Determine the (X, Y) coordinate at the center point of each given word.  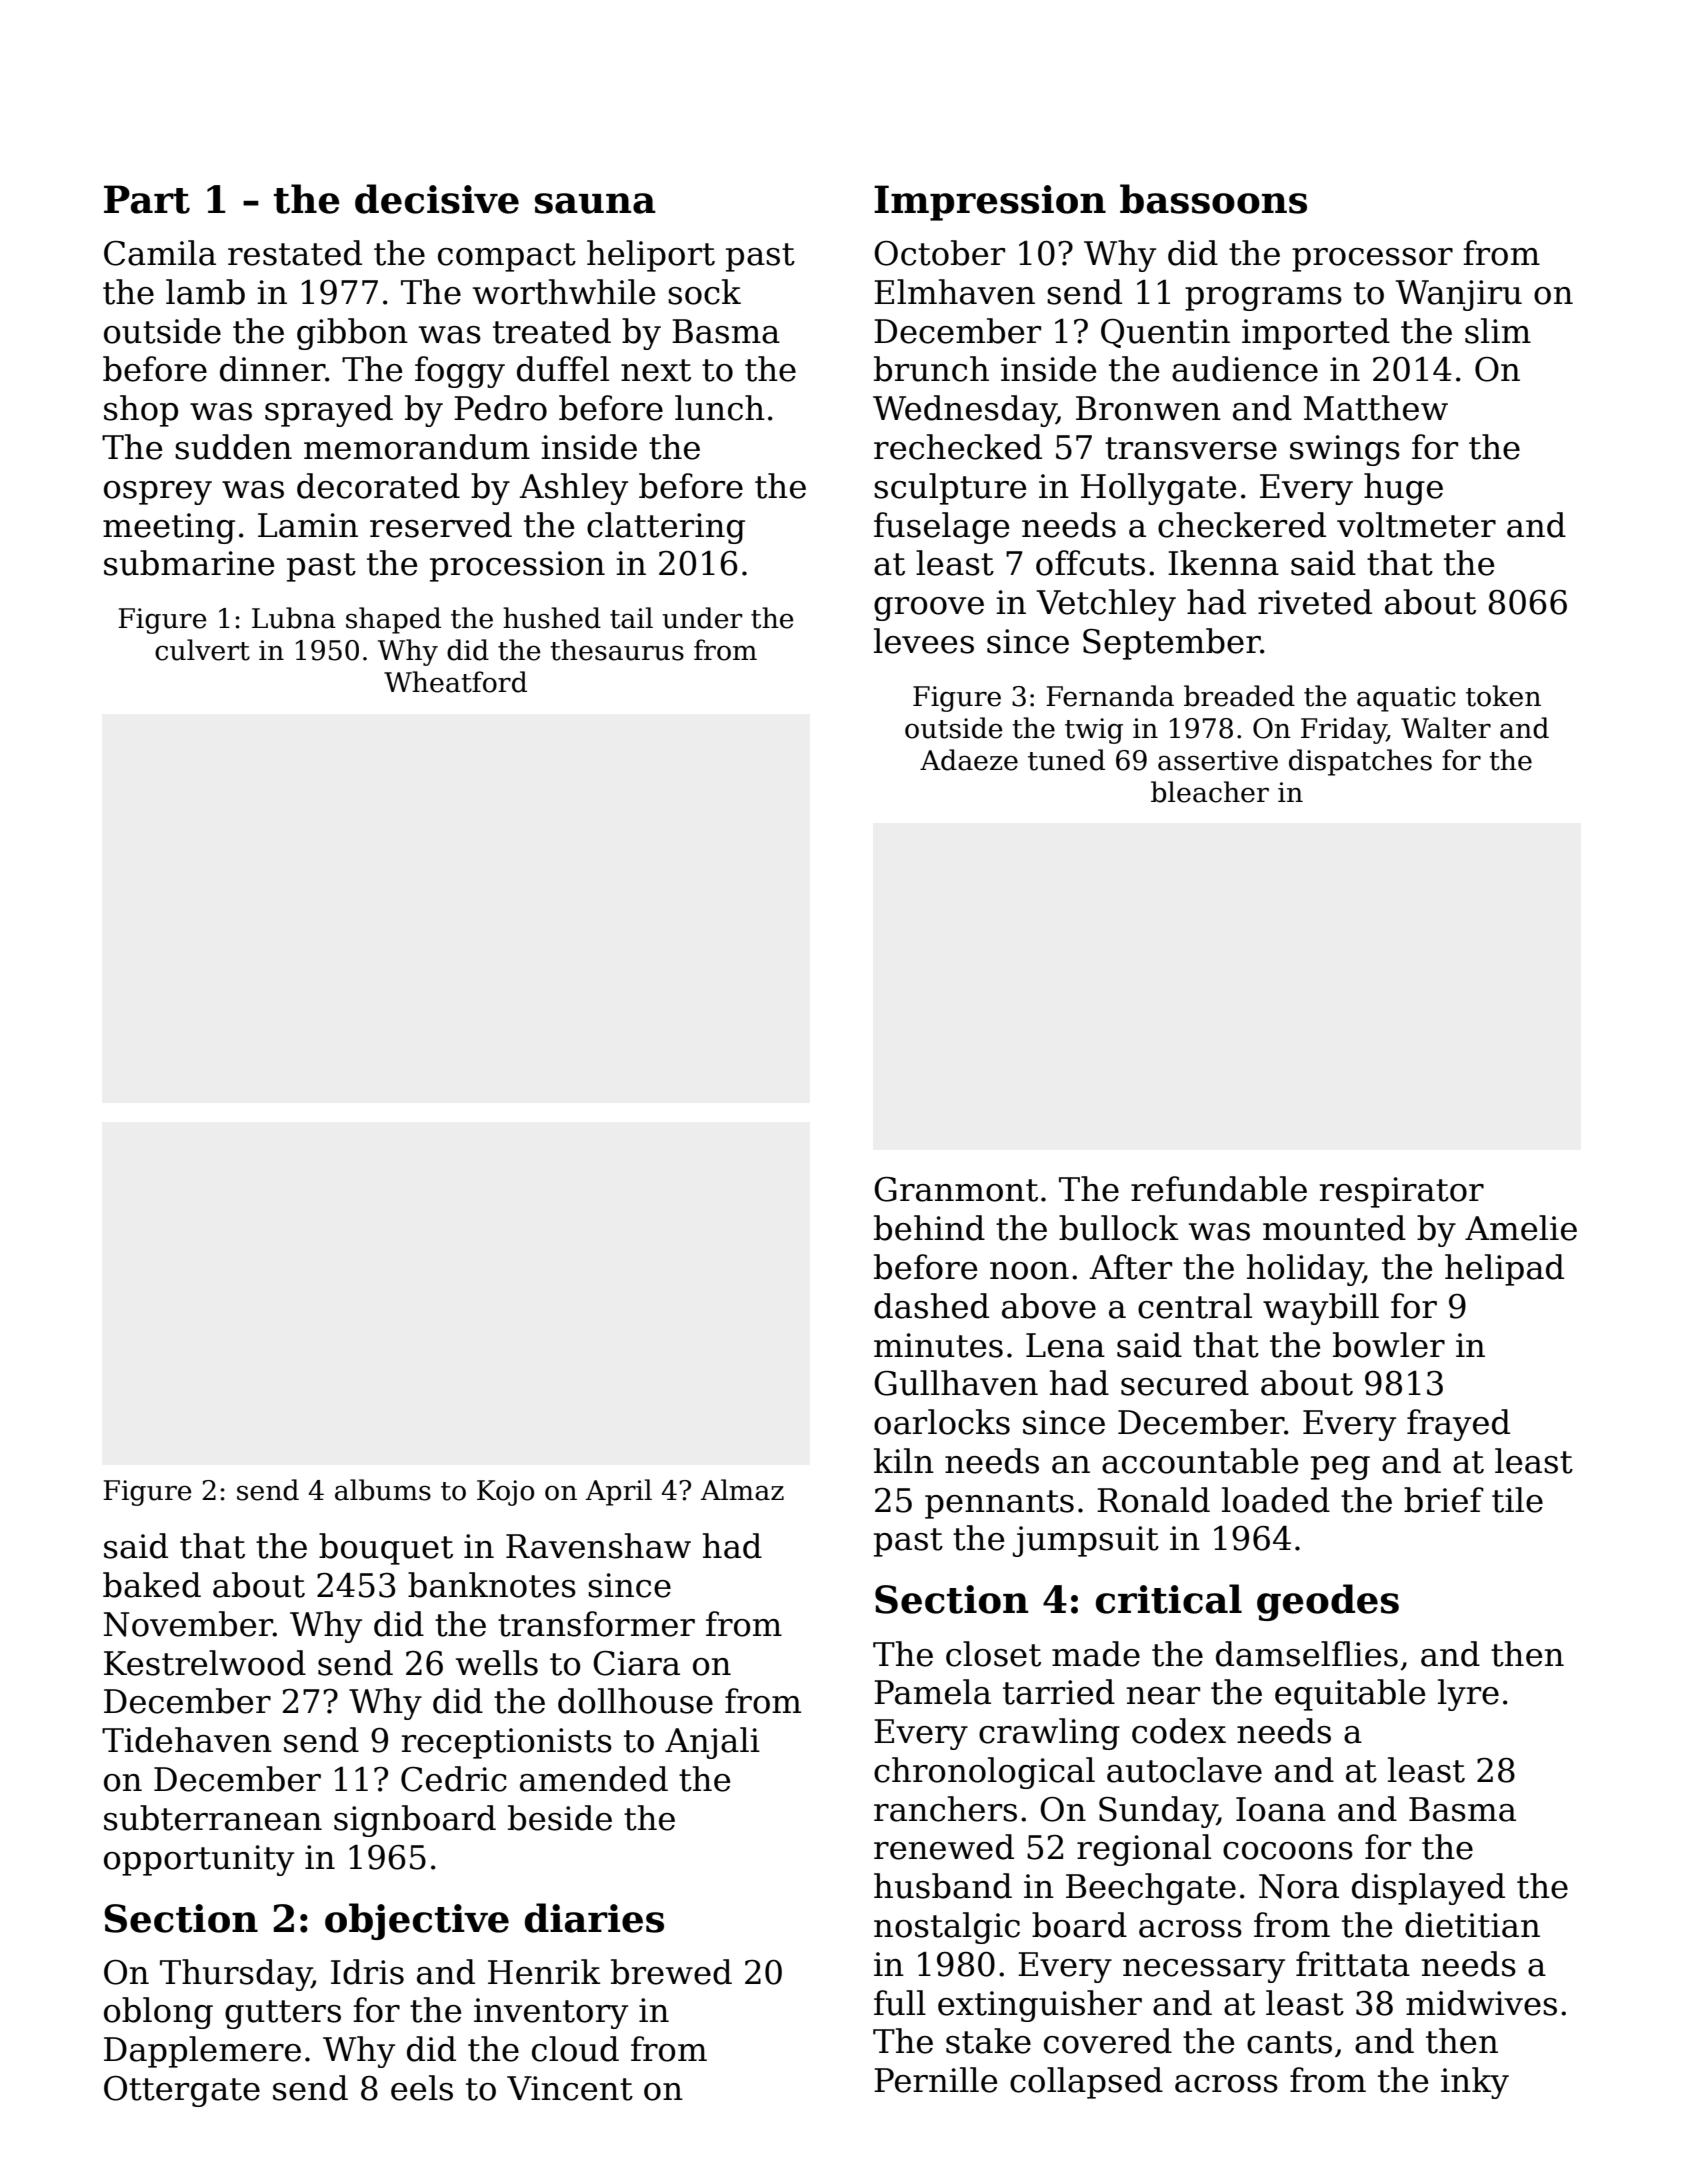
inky (1475, 2083)
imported (1316, 334)
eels (422, 2088)
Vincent (570, 2088)
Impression (990, 203)
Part (147, 199)
